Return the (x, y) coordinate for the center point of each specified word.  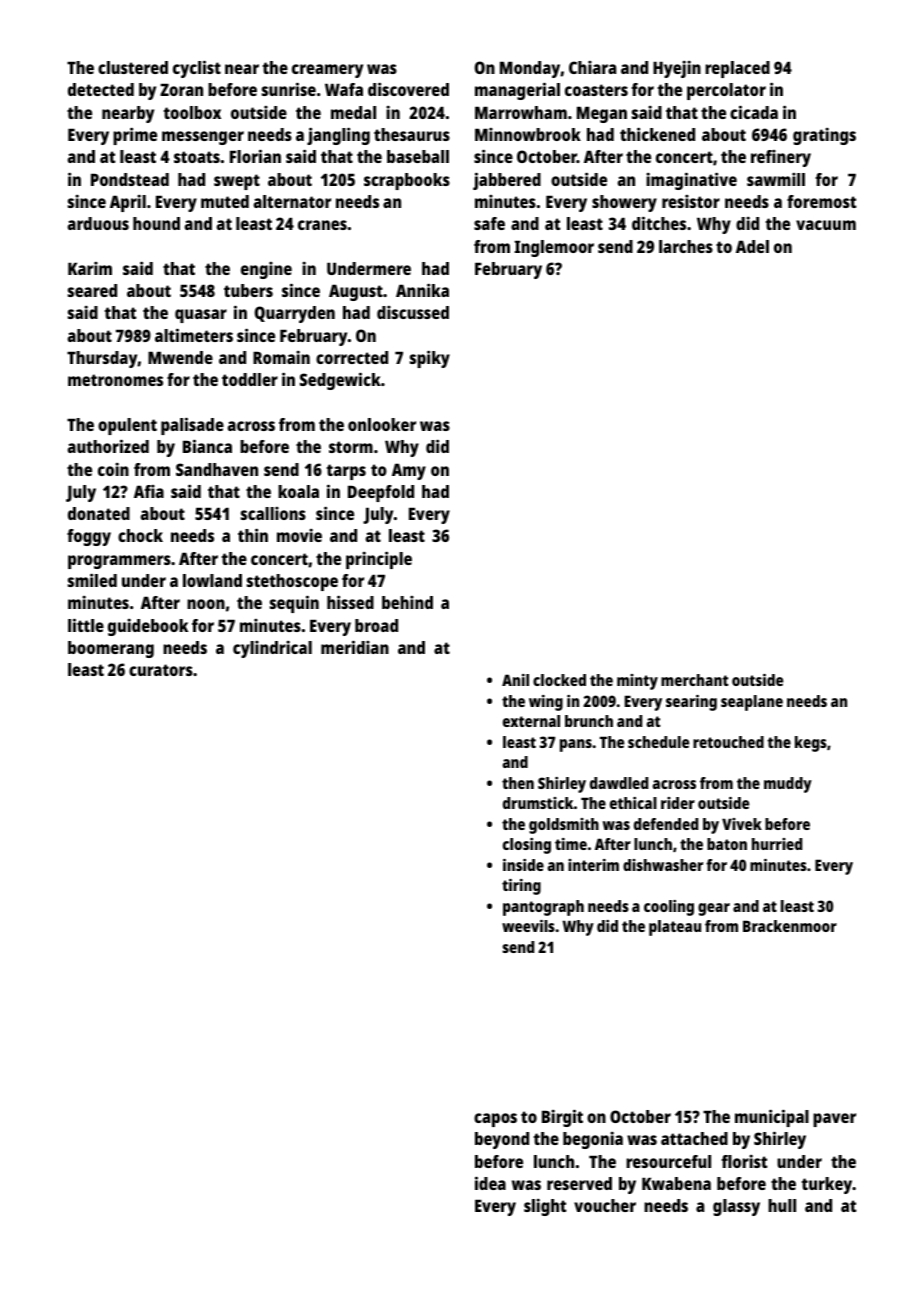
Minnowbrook (528, 134)
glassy (736, 1207)
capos (495, 1120)
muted (225, 201)
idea (490, 1183)
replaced (737, 69)
